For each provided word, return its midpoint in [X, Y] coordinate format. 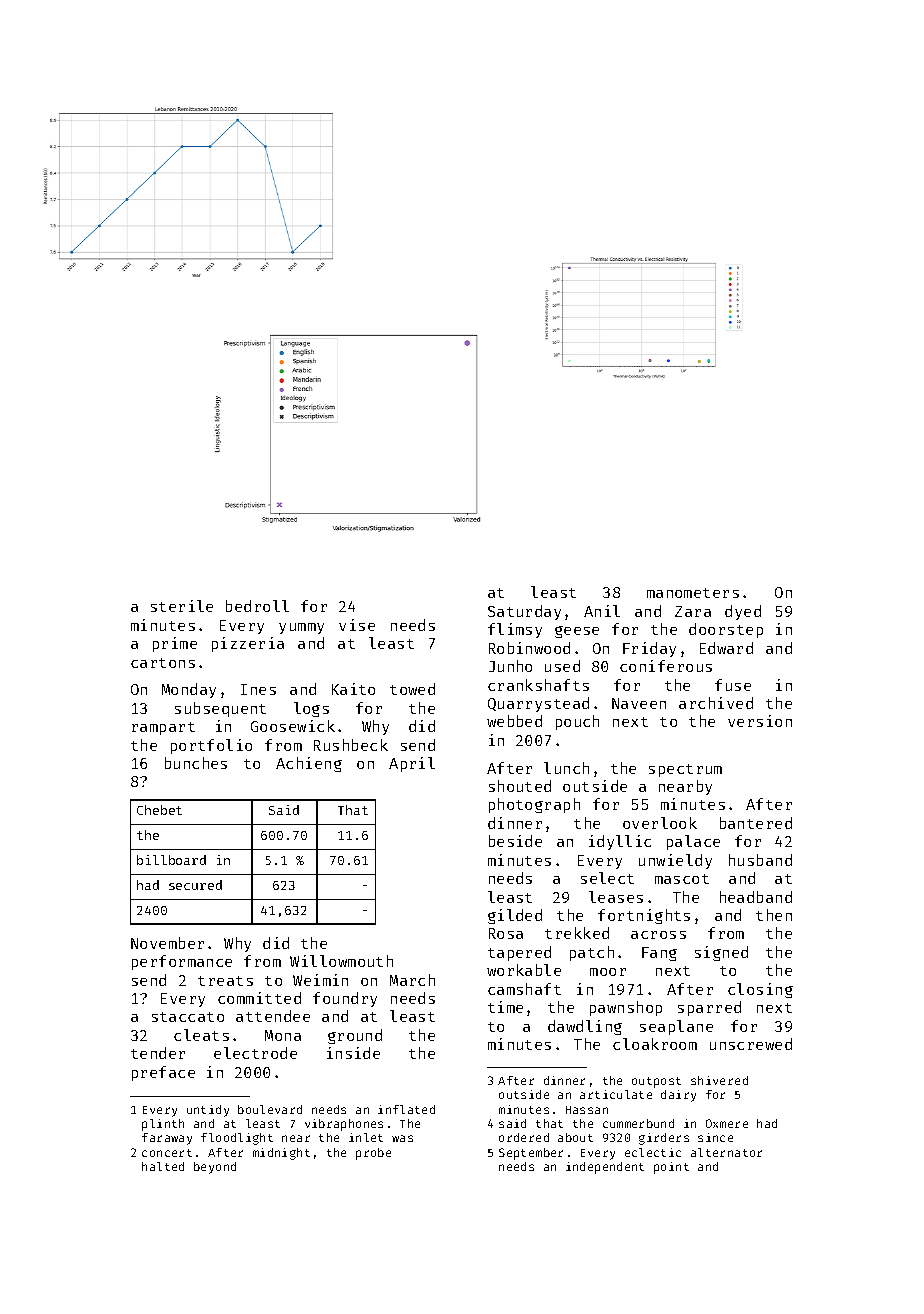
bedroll [257, 606]
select [607, 878]
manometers [693, 593]
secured [195, 885]
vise [357, 625]
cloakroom [655, 1044]
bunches [196, 763]
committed [259, 998]
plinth [163, 1125]
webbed [514, 721]
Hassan [587, 1110]
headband [756, 897]
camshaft [524, 989]
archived [716, 703]
